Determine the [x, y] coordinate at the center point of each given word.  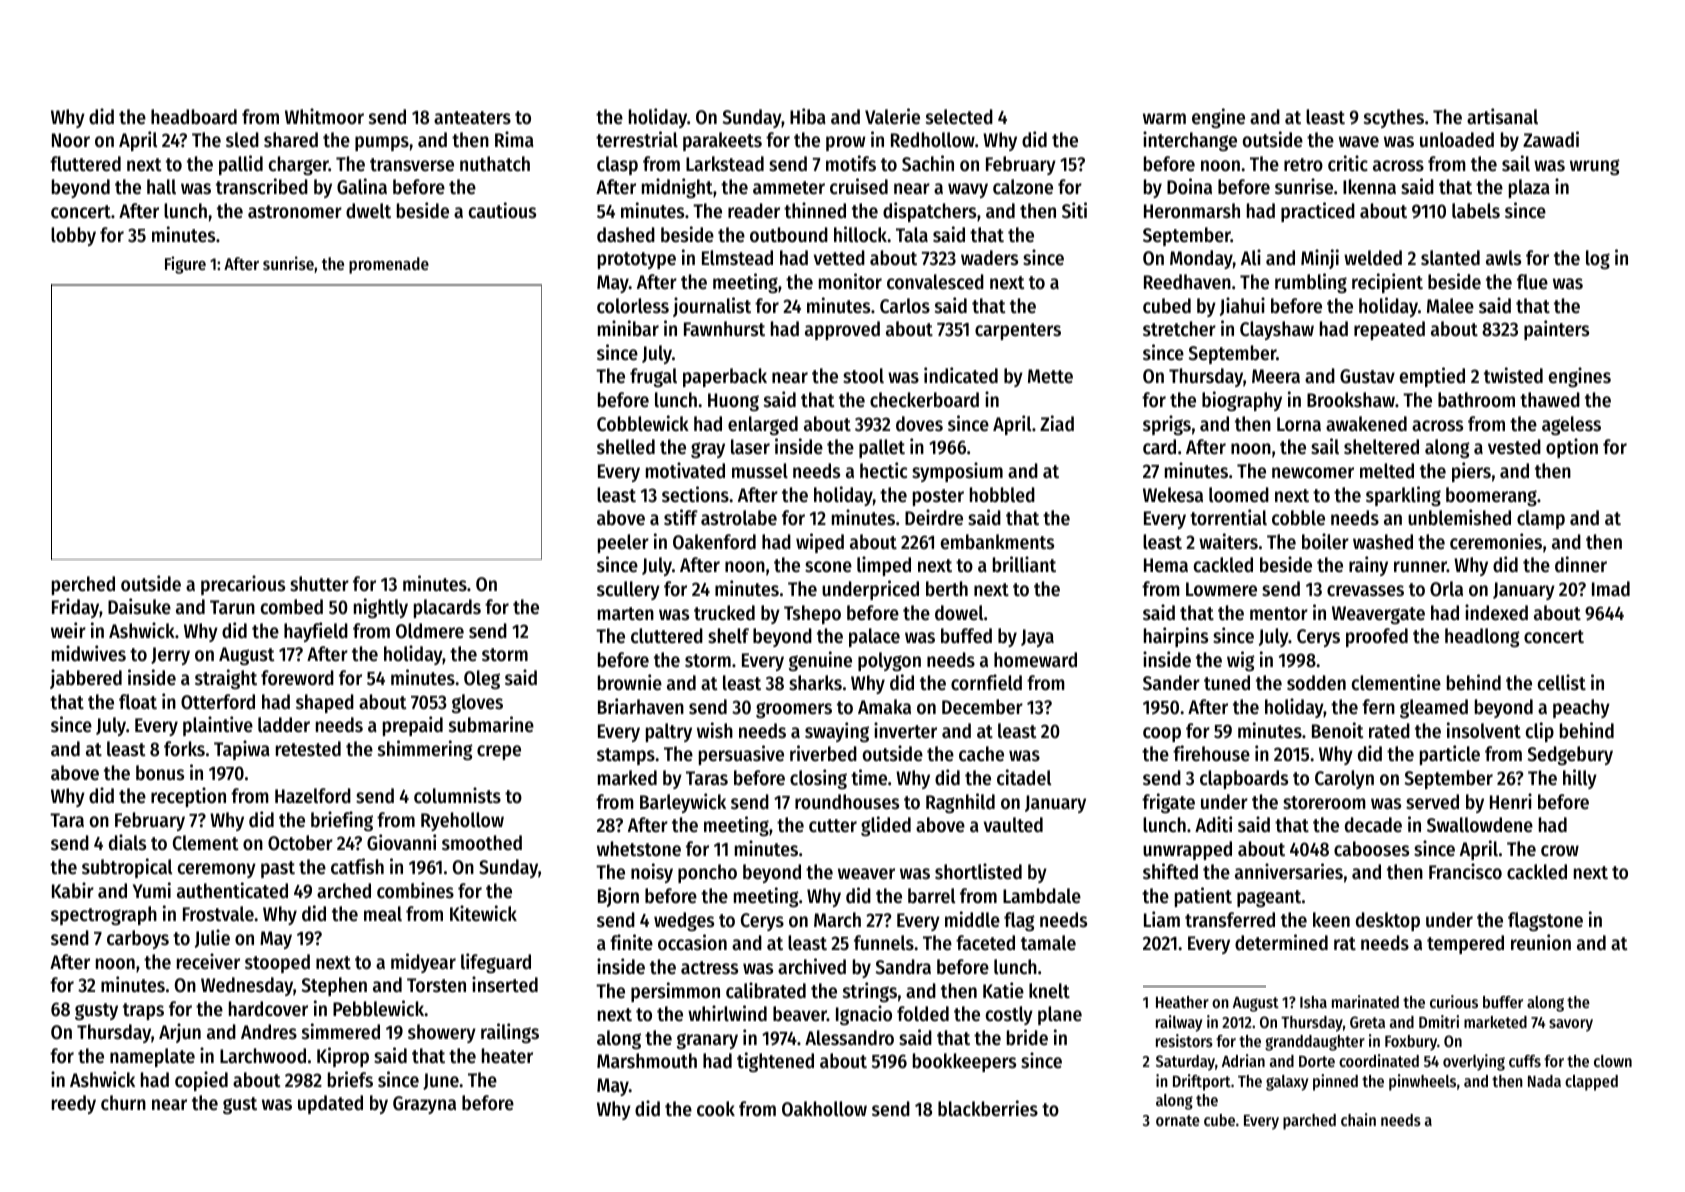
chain [1358, 1119]
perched [83, 585]
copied [201, 1081]
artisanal [1502, 116]
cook [716, 1109]
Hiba [808, 116]
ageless [1571, 425]
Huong [733, 402]
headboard [194, 117]
